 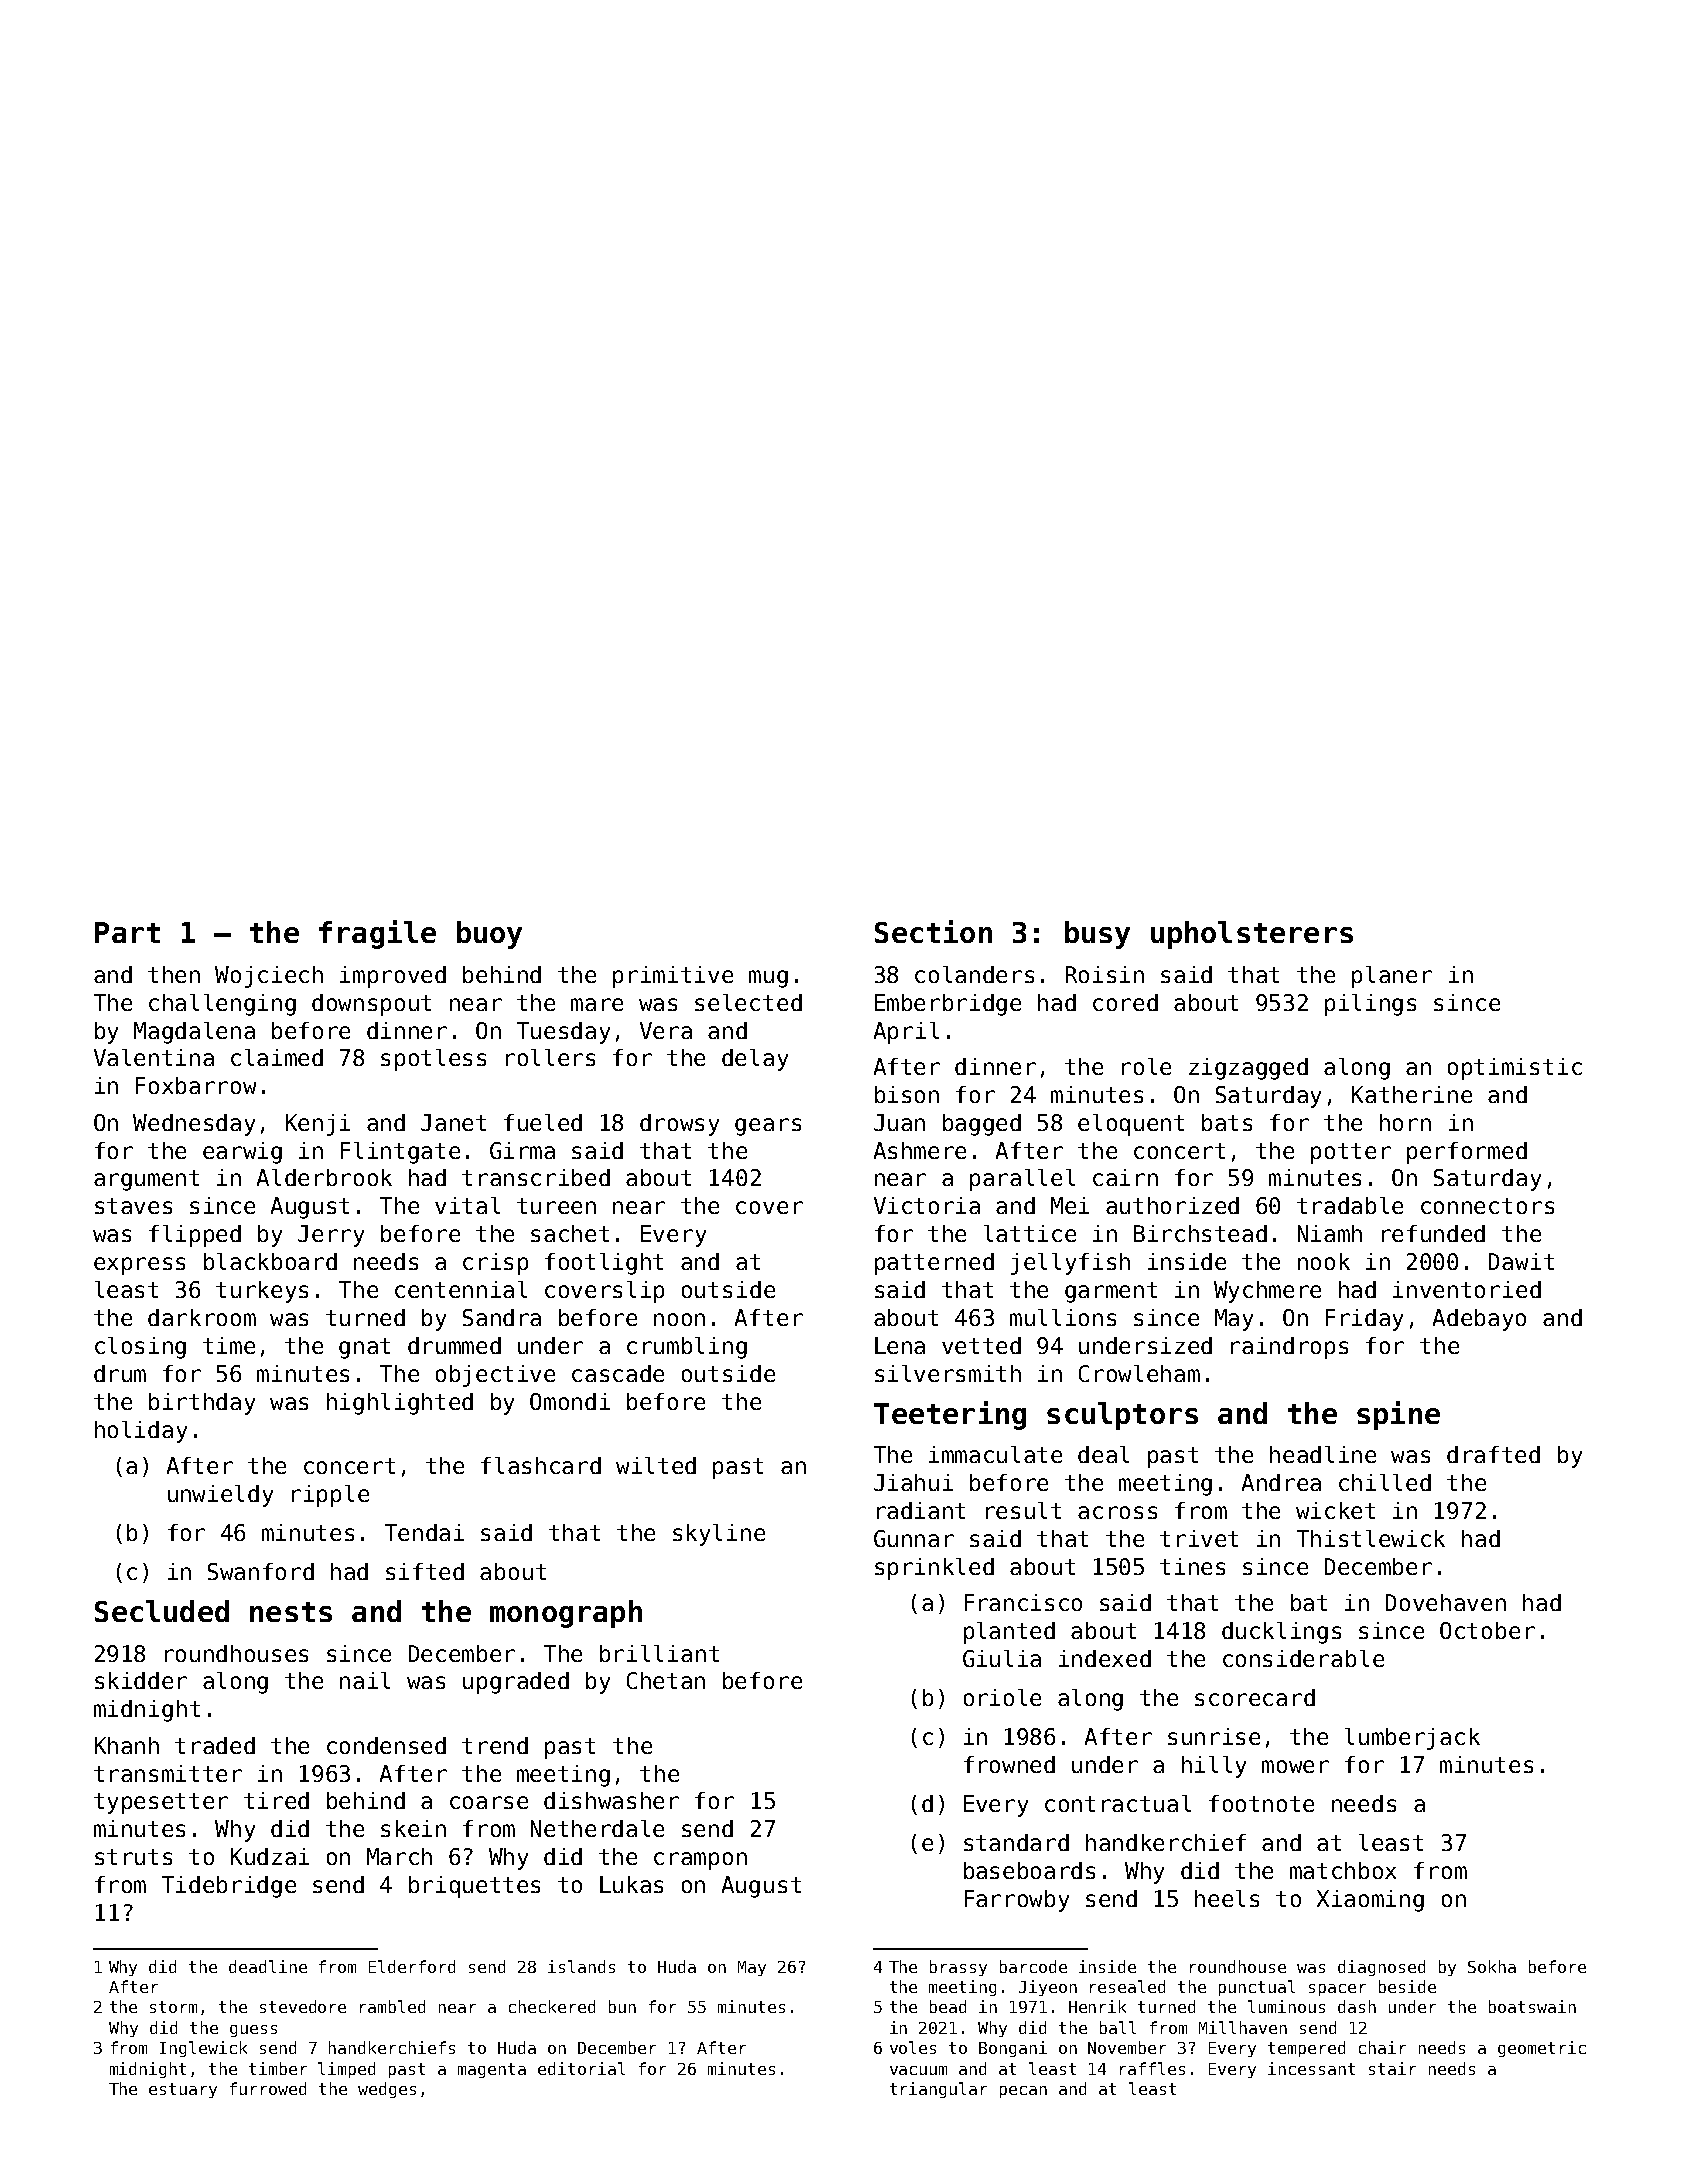 What do you see at coordinates (719, 1535) in the screenshot?
I see `skyline` at bounding box center [719, 1535].
